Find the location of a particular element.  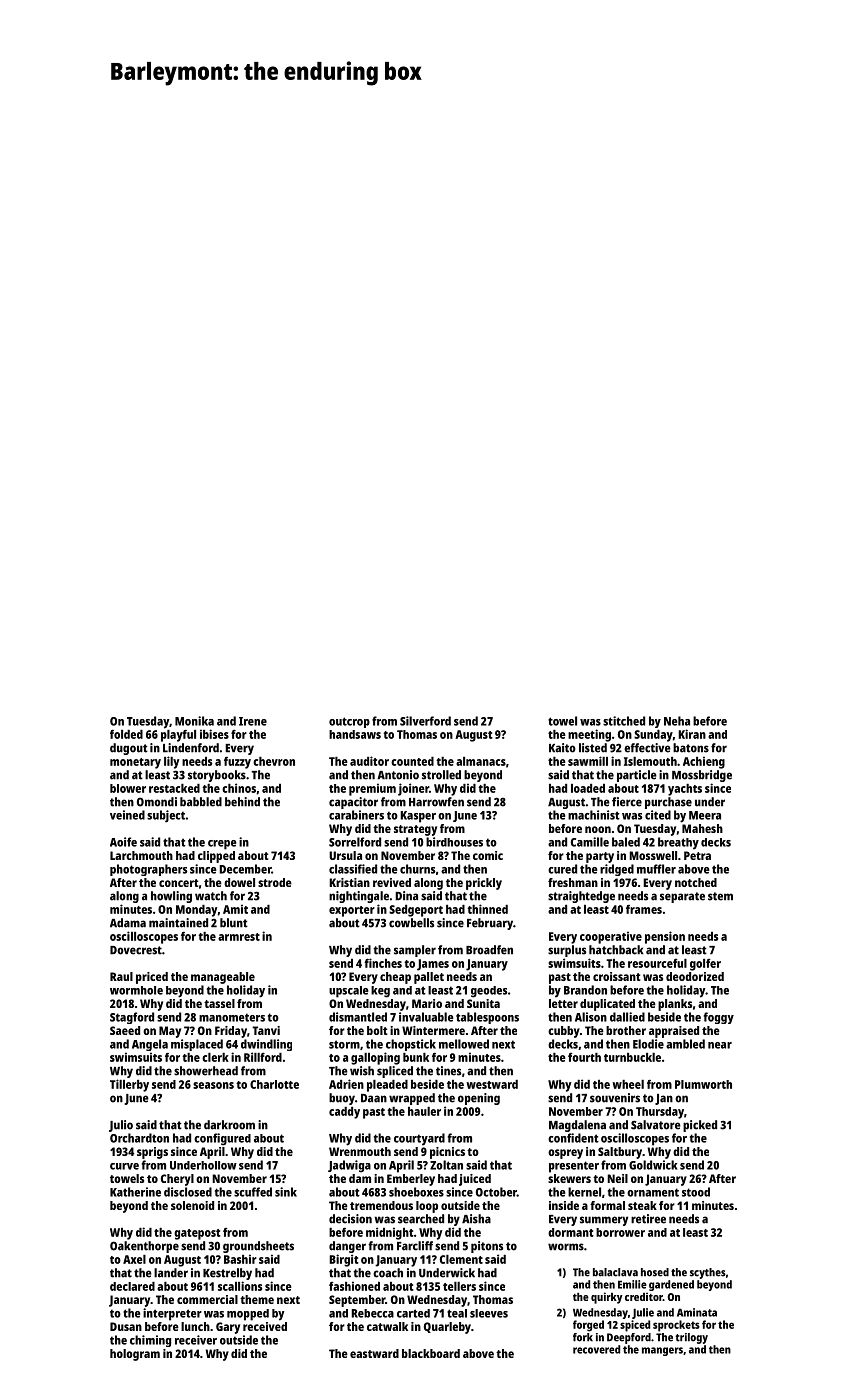

cooperative is located at coordinates (611, 937).
